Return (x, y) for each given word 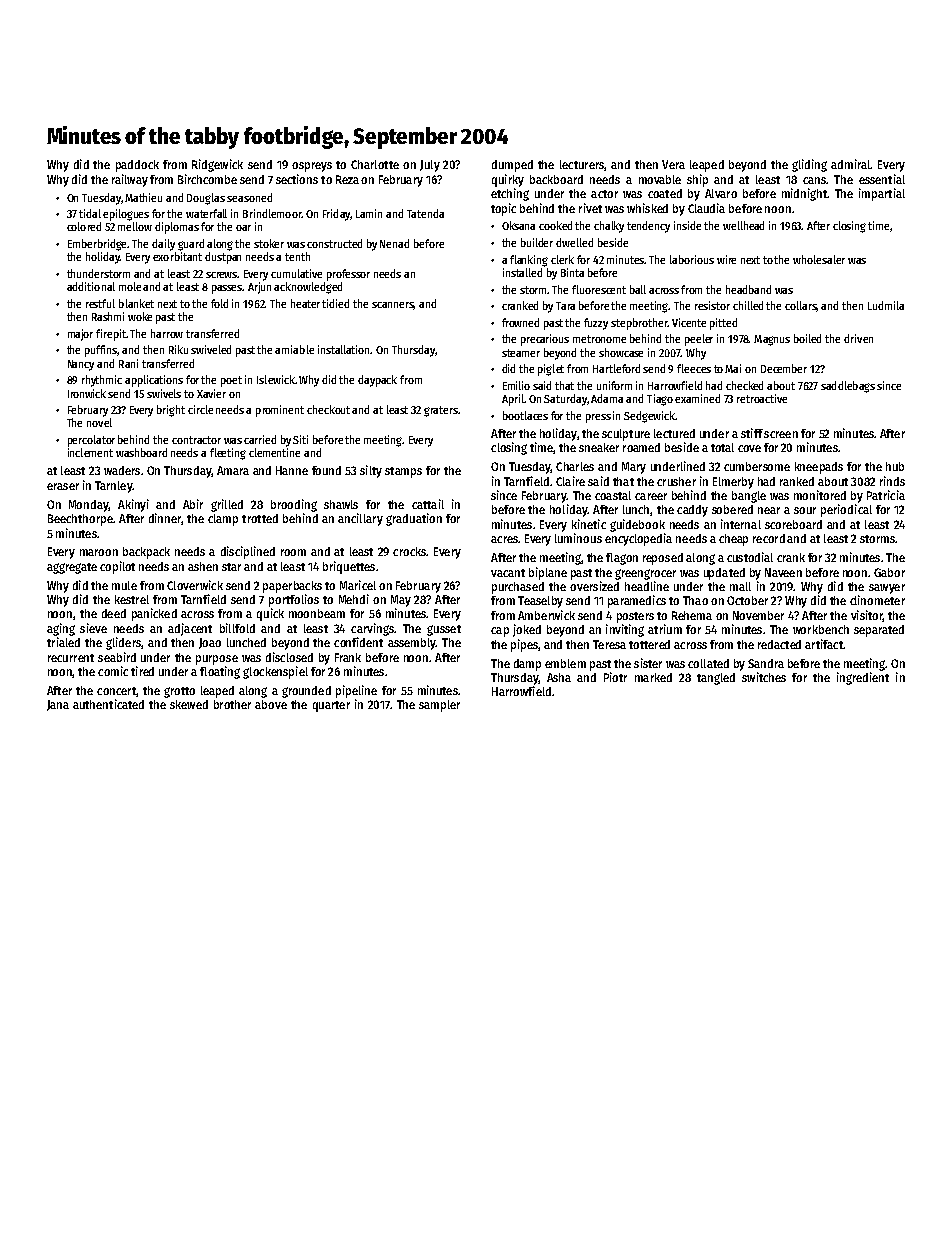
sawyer (887, 589)
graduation (414, 519)
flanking (529, 261)
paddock (137, 166)
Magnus (772, 340)
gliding (809, 165)
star (231, 567)
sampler (439, 706)
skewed (189, 704)
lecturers (582, 165)
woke (140, 316)
